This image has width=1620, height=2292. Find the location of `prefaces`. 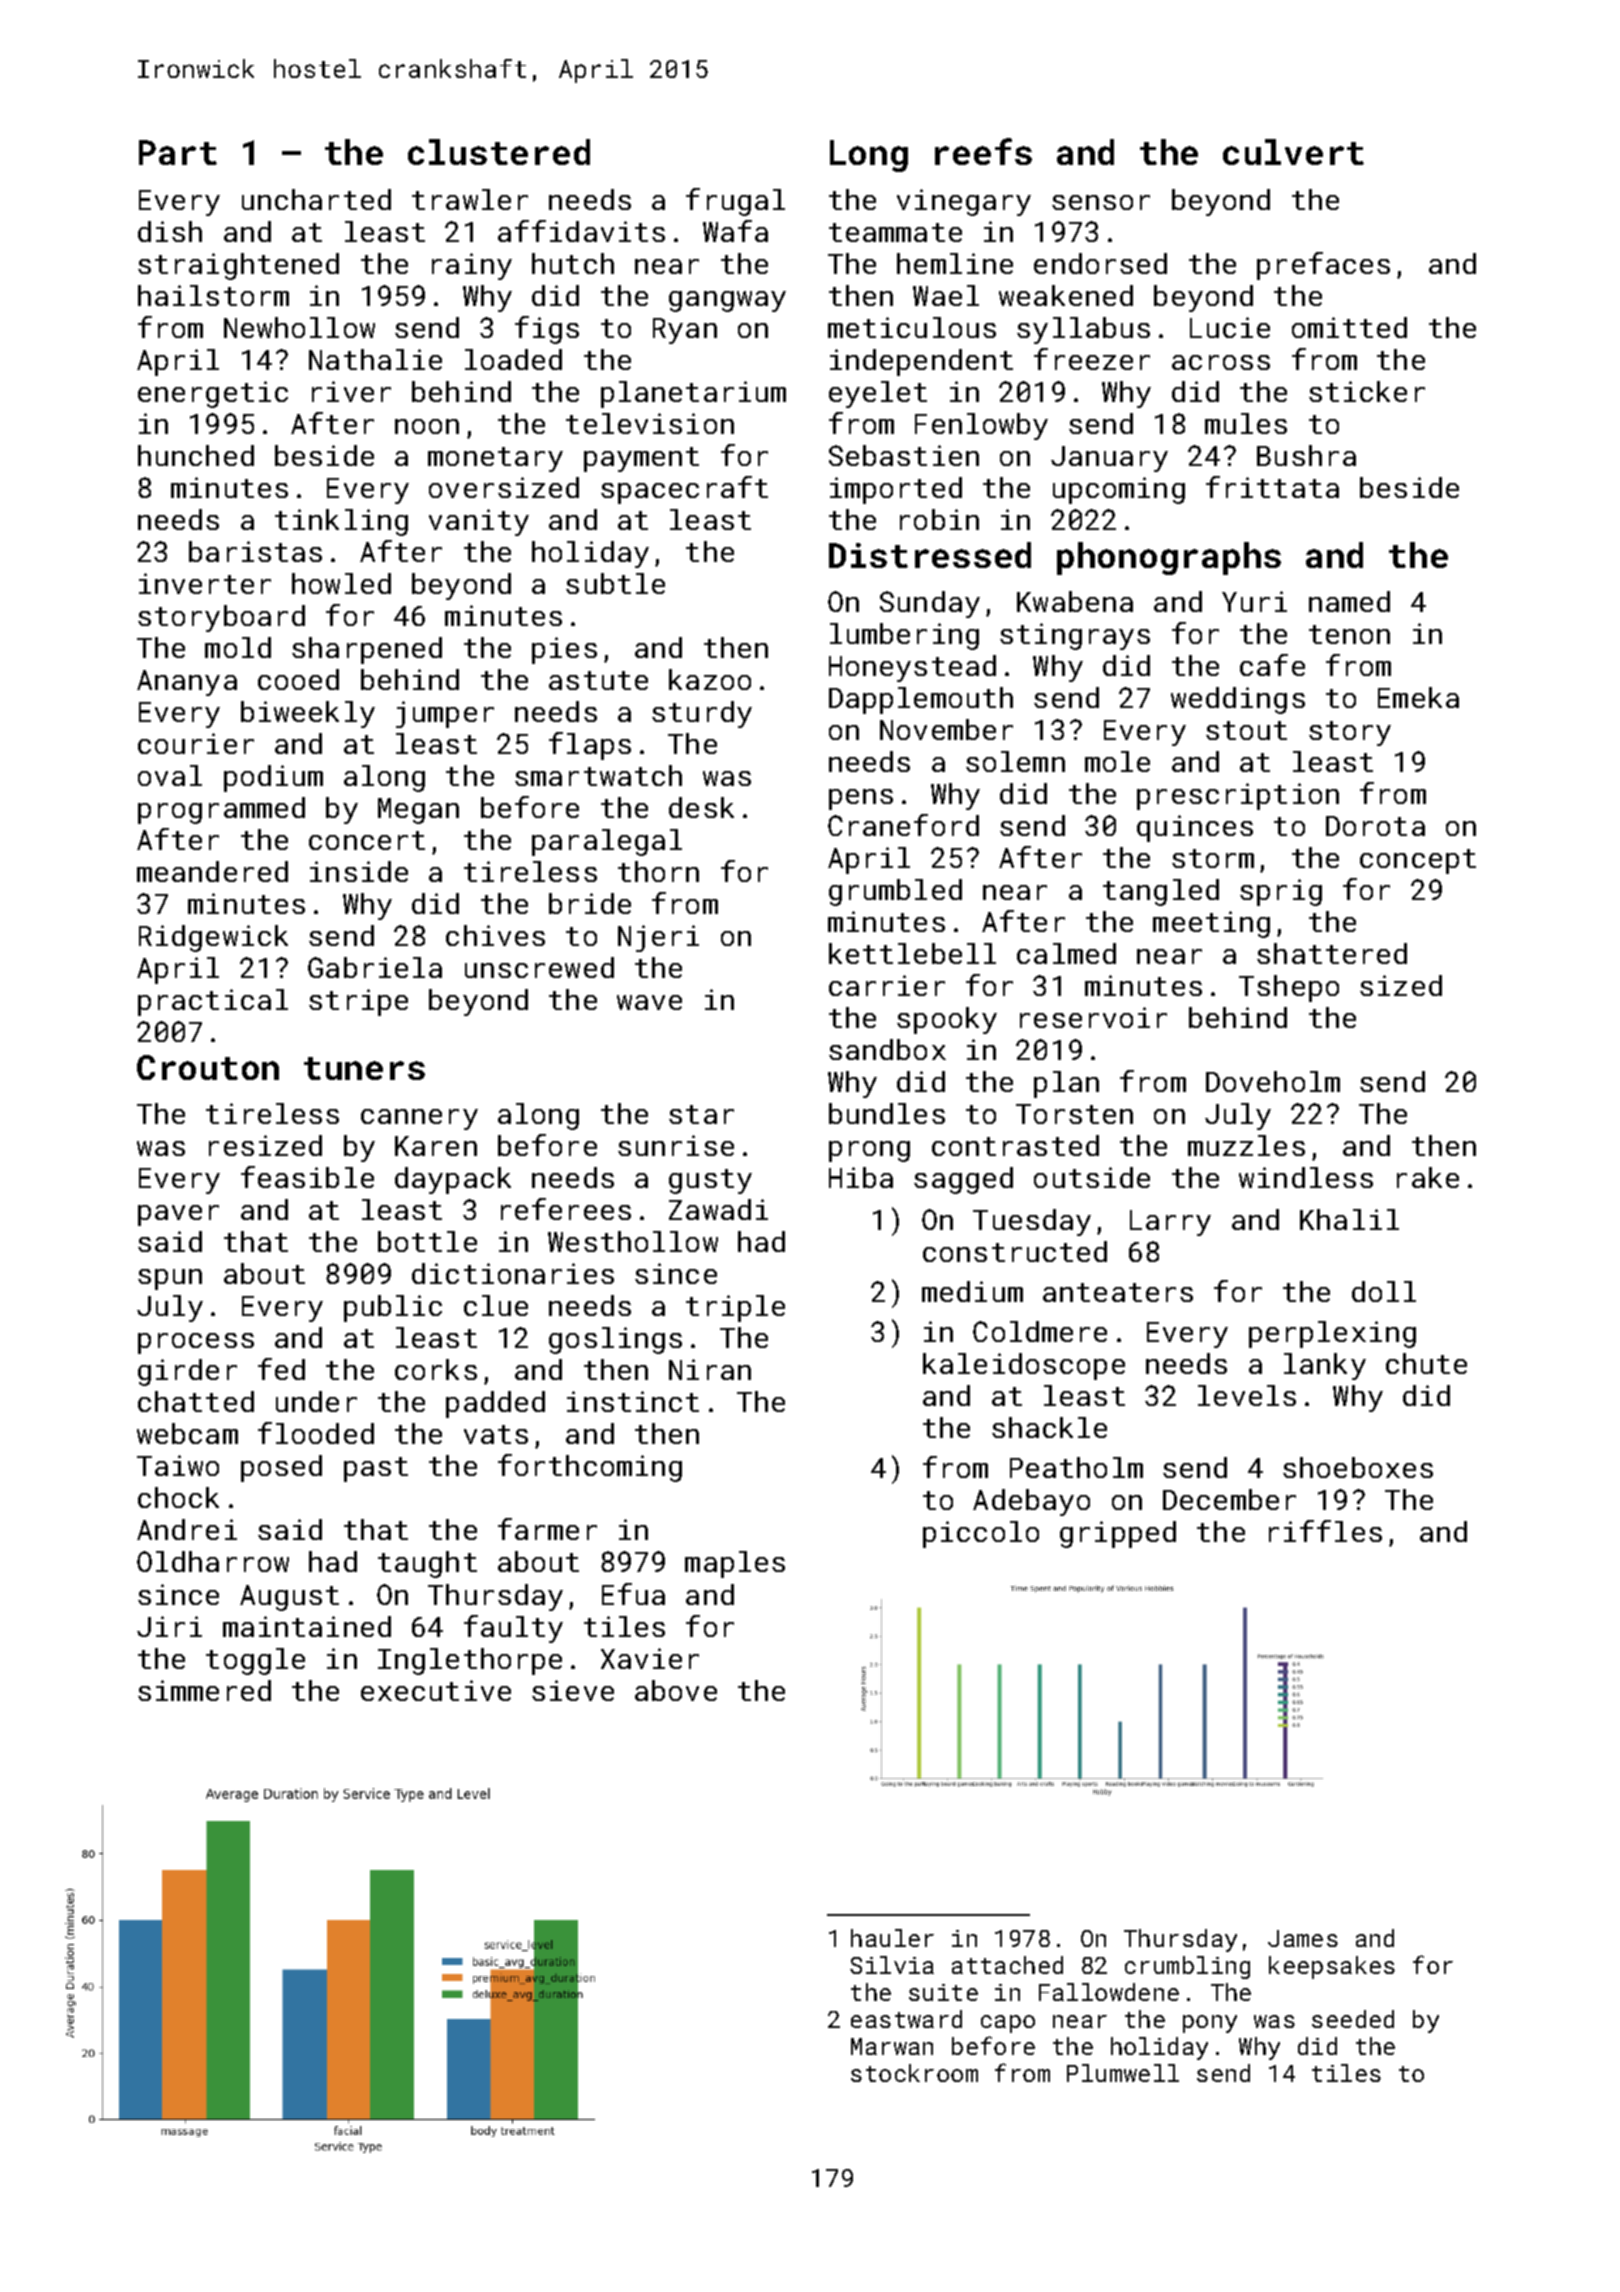

prefaces is located at coordinates (1323, 266).
